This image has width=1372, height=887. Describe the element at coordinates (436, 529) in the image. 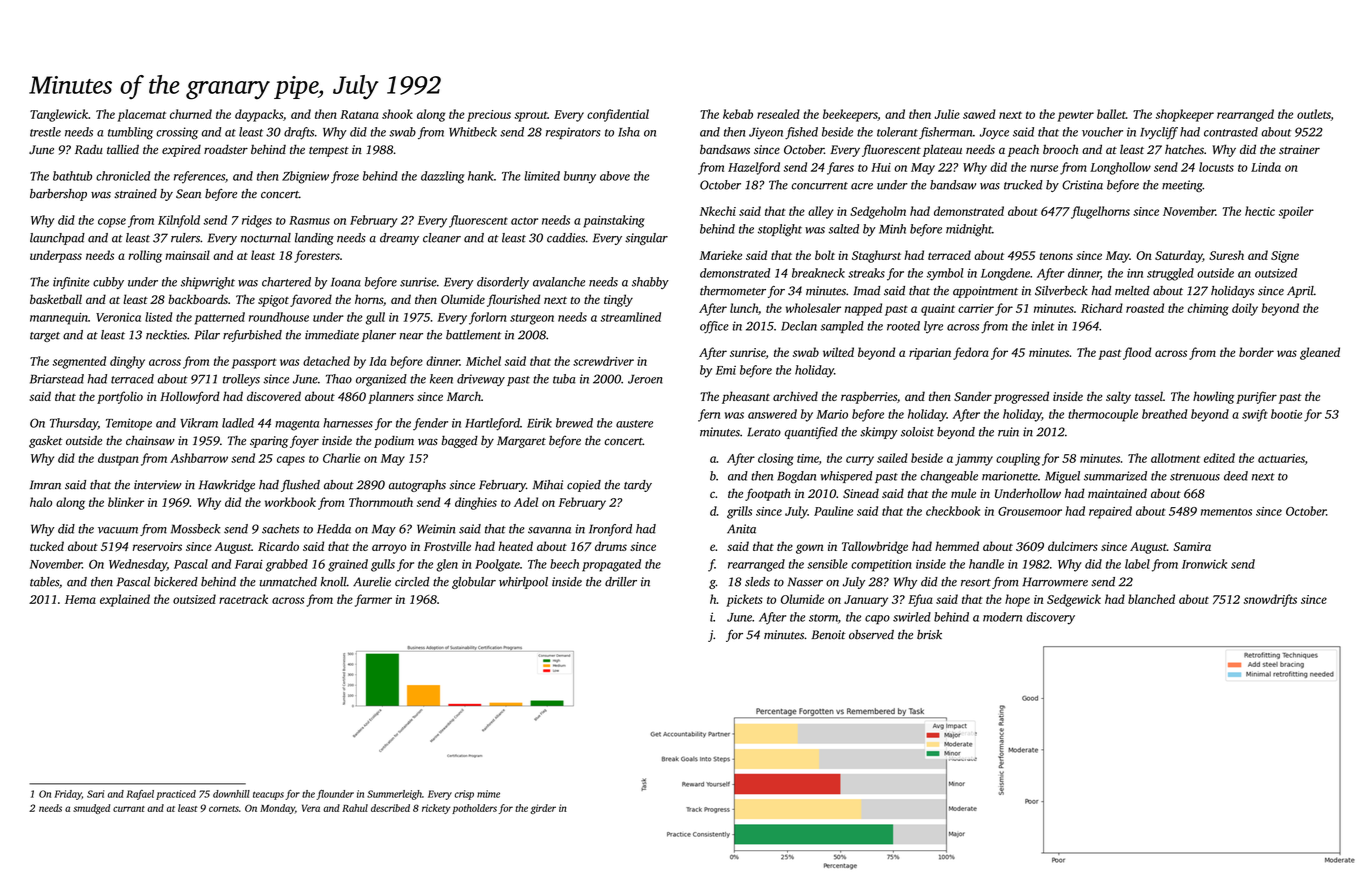

I see `Weimin` at that location.
